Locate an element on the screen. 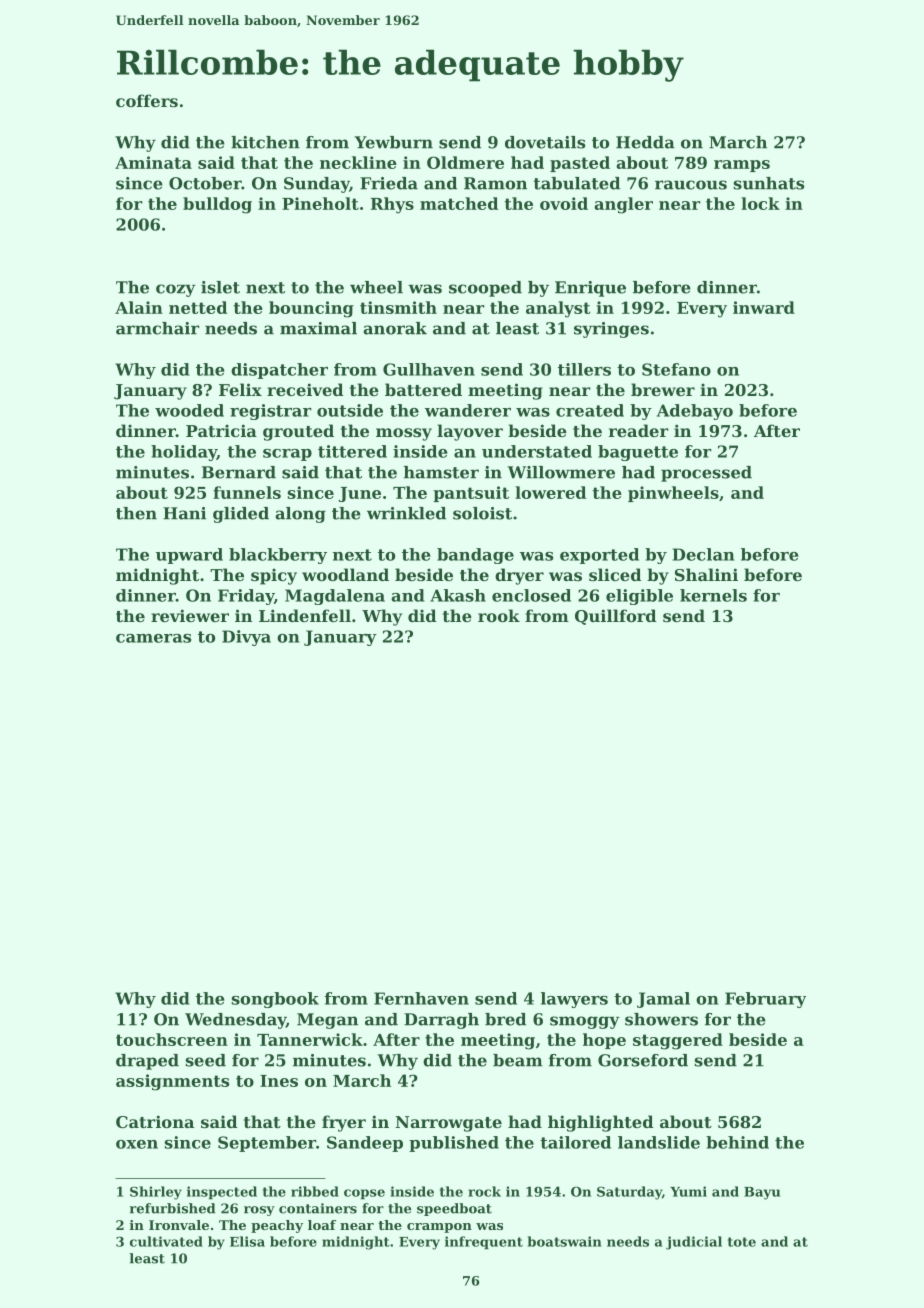 This screenshot has width=924, height=1308. tittered is located at coordinates (352, 451).
